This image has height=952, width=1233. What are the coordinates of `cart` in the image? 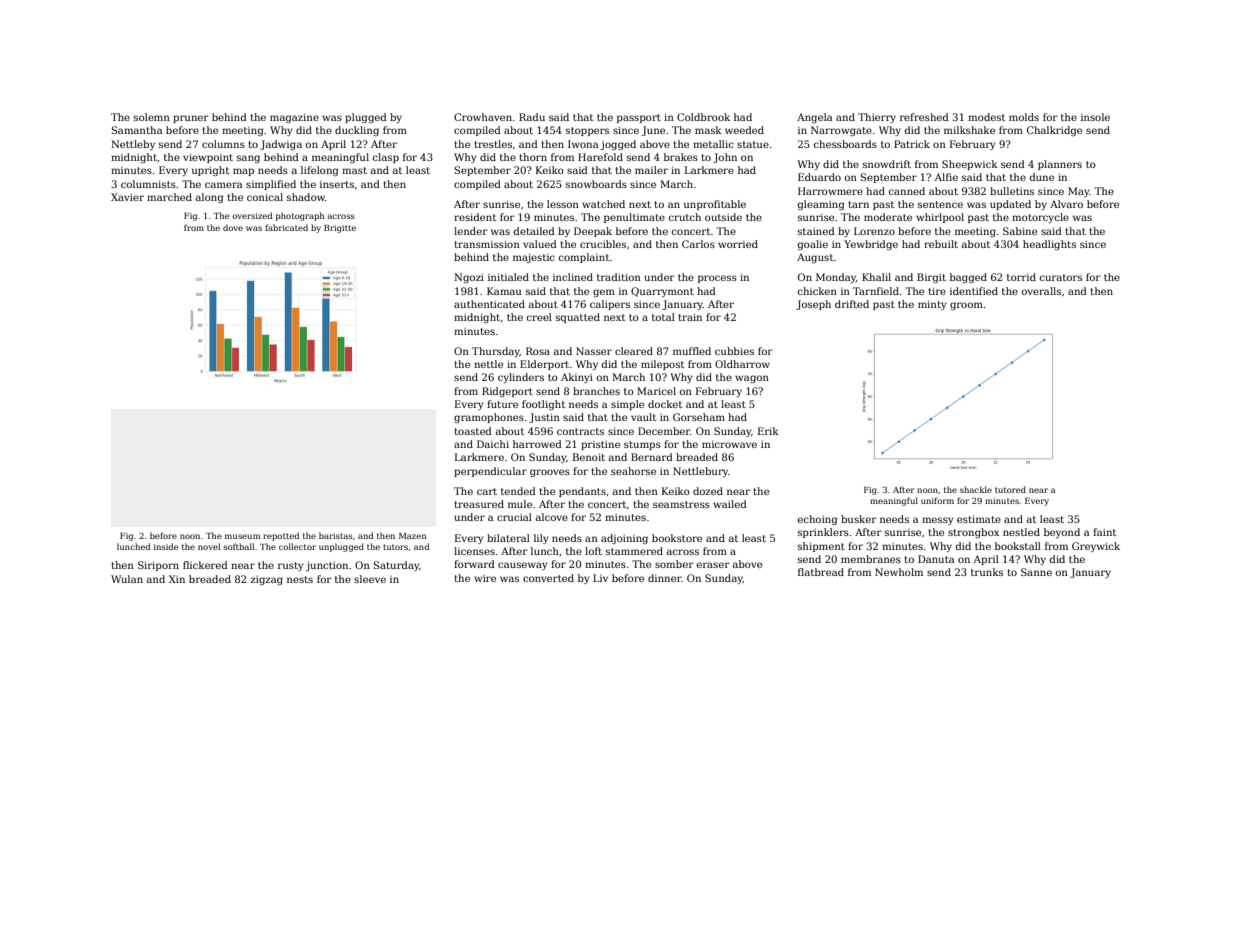 It's located at (487, 491).
